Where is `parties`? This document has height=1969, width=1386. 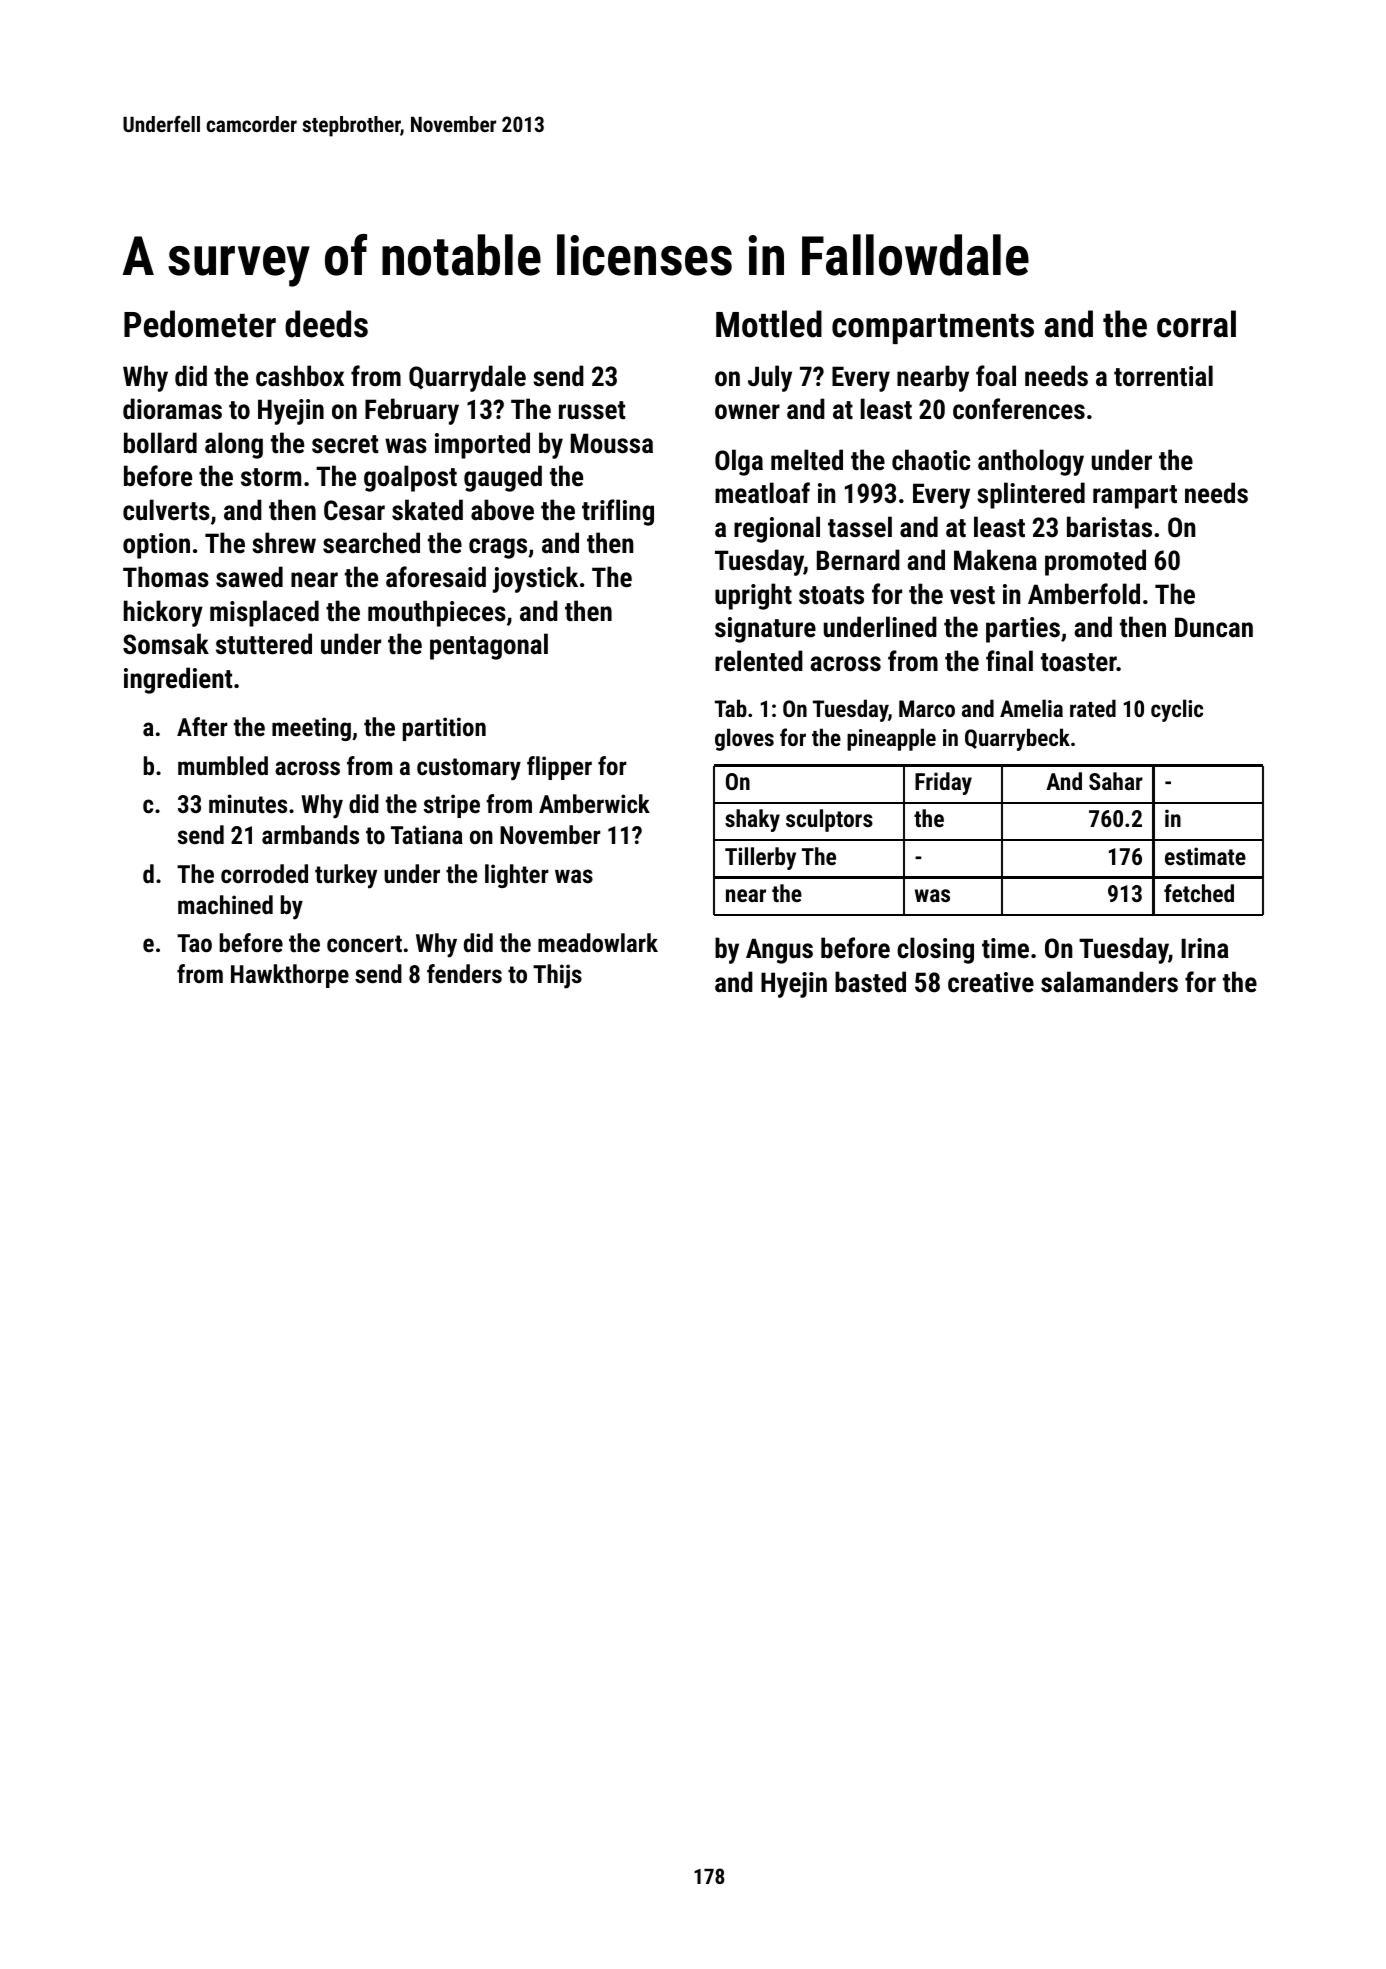 parties is located at coordinates (1023, 630).
